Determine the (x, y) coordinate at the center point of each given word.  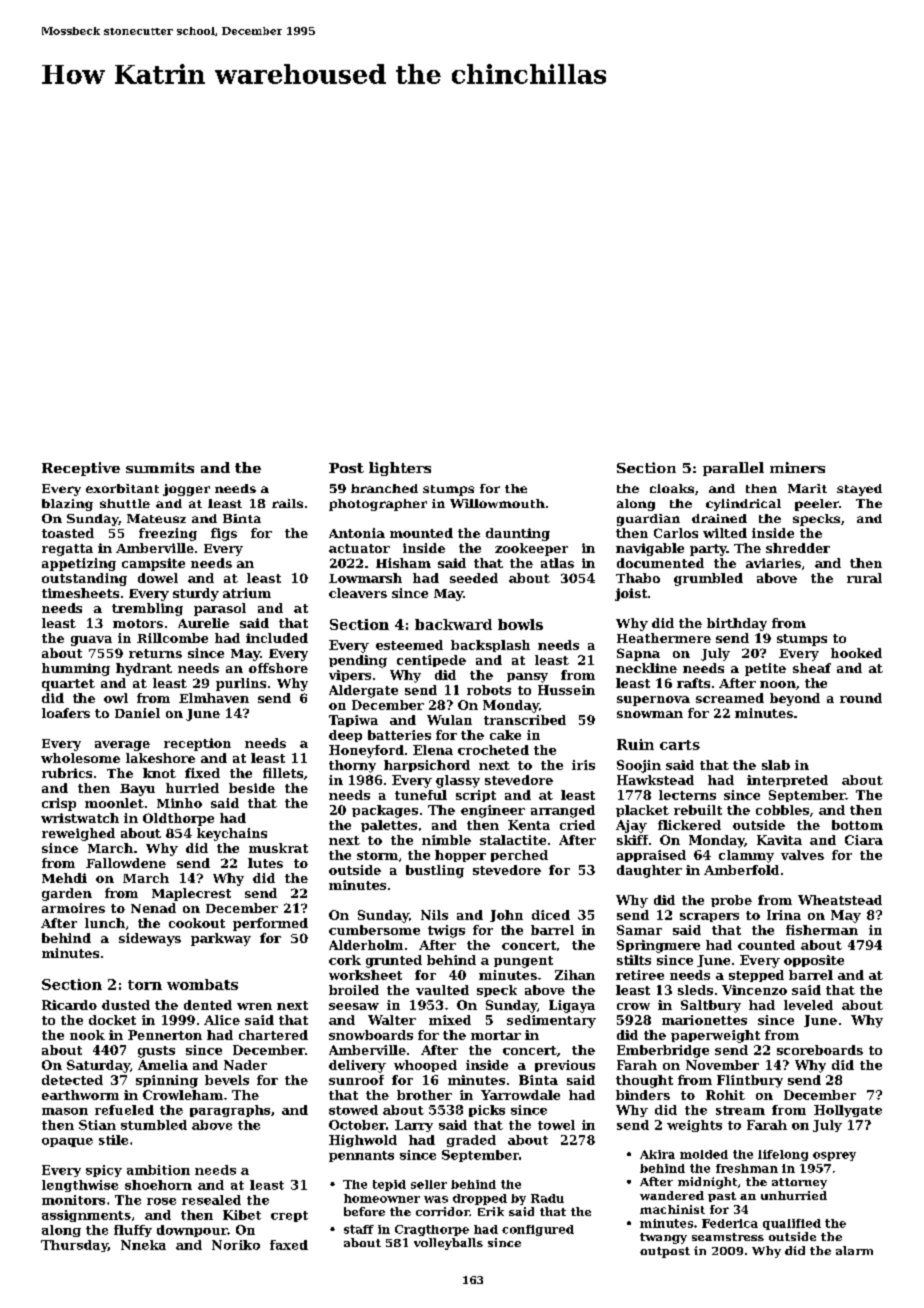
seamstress (728, 1237)
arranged (563, 811)
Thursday (74, 1246)
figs (224, 534)
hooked (856, 653)
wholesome (80, 758)
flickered (689, 825)
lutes (265, 863)
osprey (834, 1156)
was (436, 1199)
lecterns (687, 795)
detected (72, 1080)
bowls (520, 624)
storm (377, 855)
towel (556, 1125)
